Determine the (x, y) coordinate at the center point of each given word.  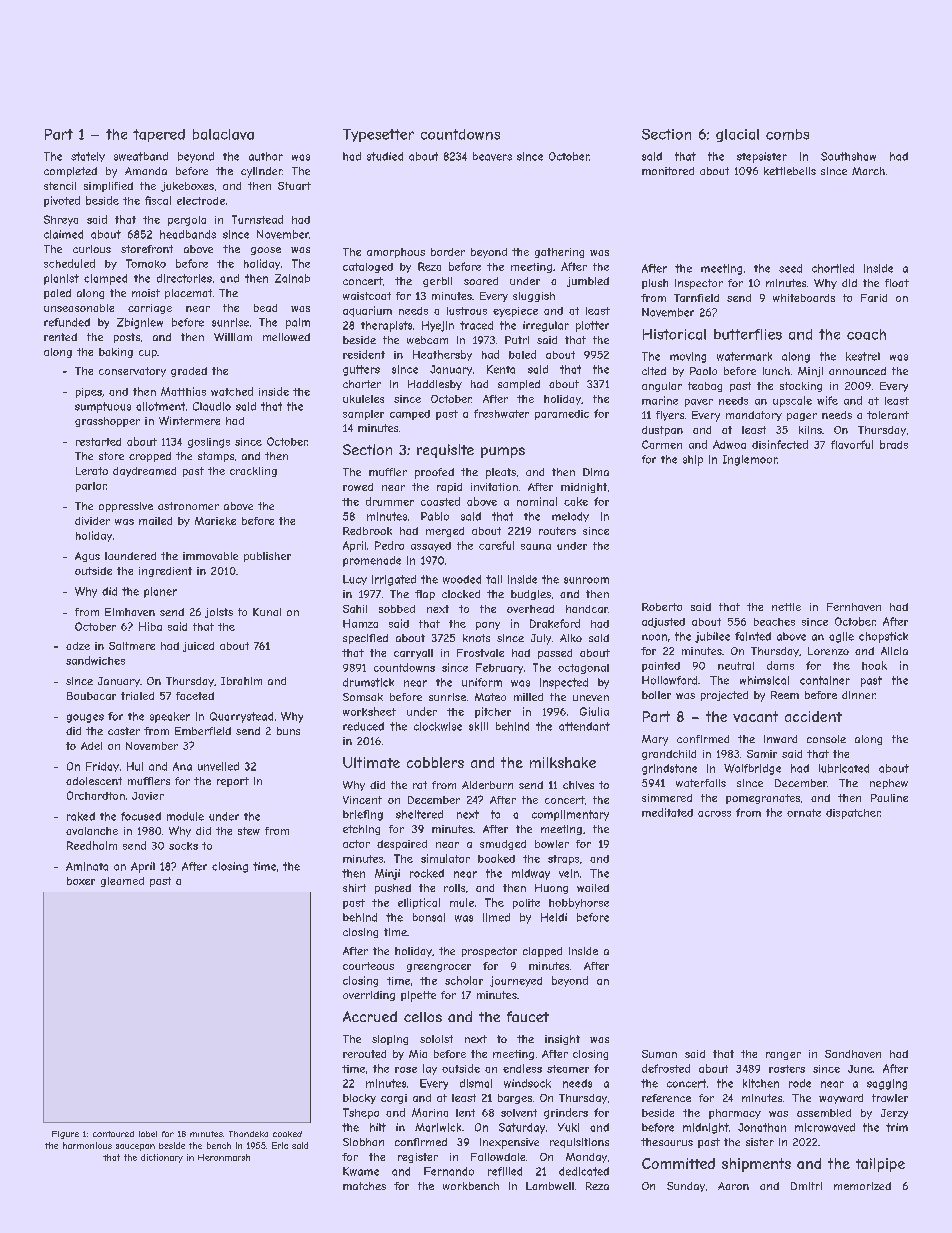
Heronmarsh (224, 1157)
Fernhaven (854, 607)
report (233, 782)
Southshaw (848, 156)
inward (780, 739)
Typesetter (378, 135)
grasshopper (107, 422)
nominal (537, 501)
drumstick (368, 682)
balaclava (223, 134)
